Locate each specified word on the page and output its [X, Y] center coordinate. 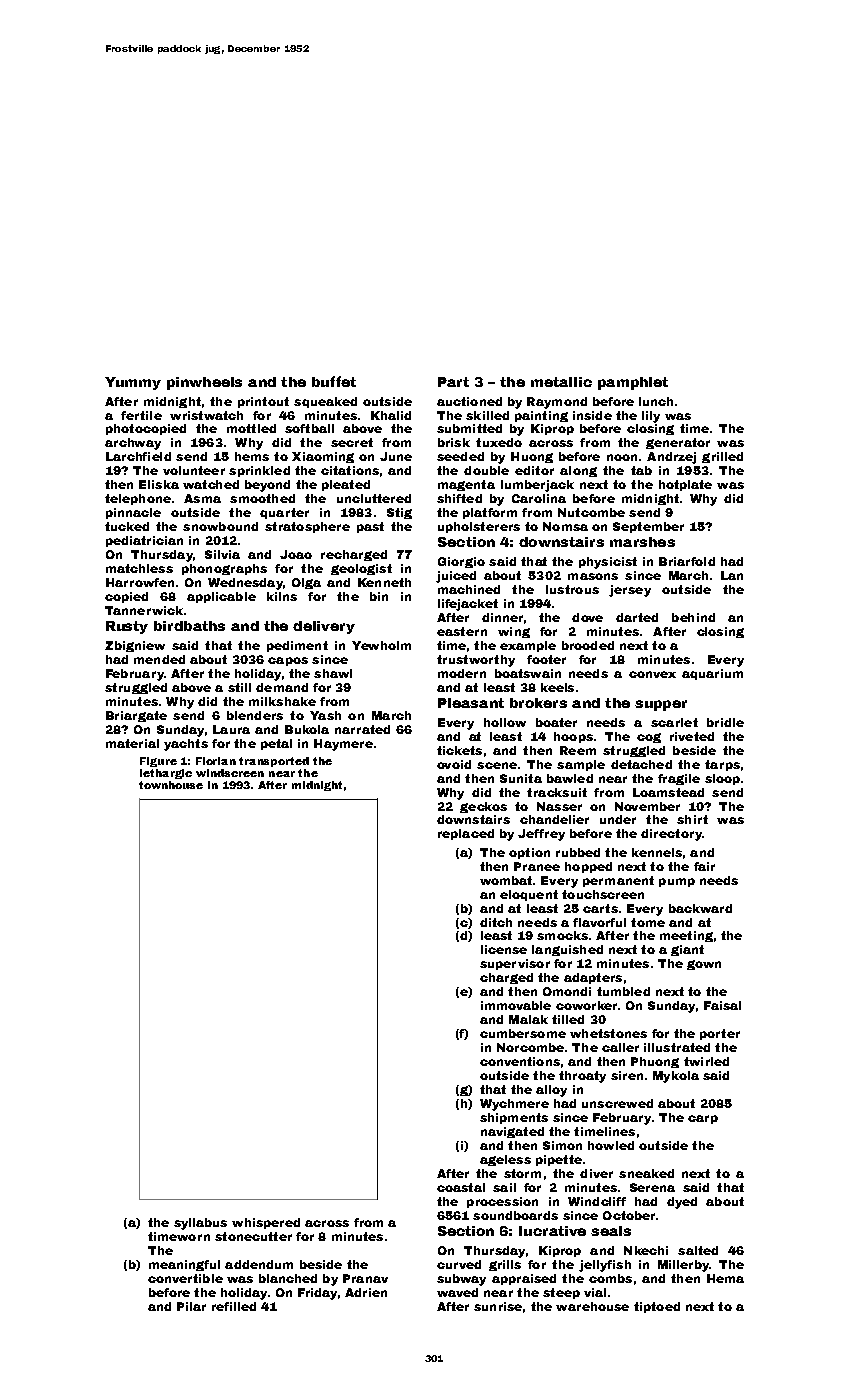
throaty [582, 1077]
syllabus [200, 1224]
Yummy [133, 383]
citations [350, 470]
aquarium [712, 674]
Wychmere [514, 1105]
